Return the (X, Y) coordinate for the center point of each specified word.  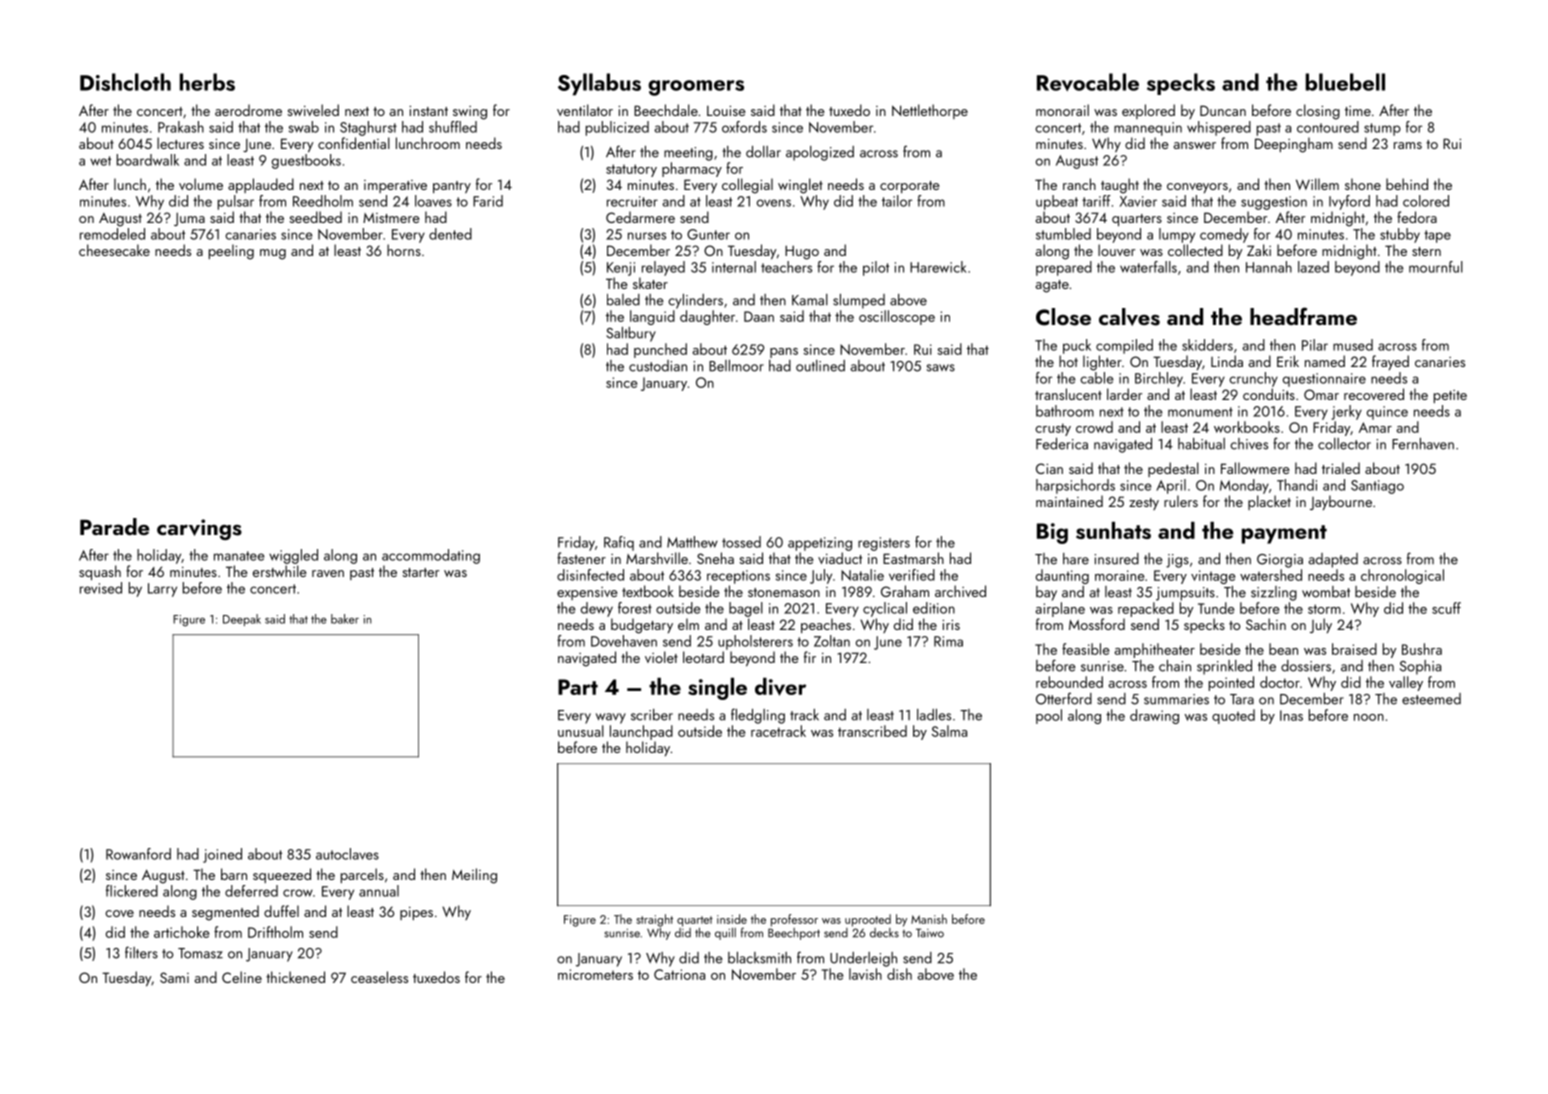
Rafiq (619, 543)
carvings (199, 529)
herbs (207, 82)
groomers (696, 88)
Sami (174, 977)
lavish (865, 974)
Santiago (1377, 487)
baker (345, 619)
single (717, 689)
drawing (1154, 716)
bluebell (1345, 82)
